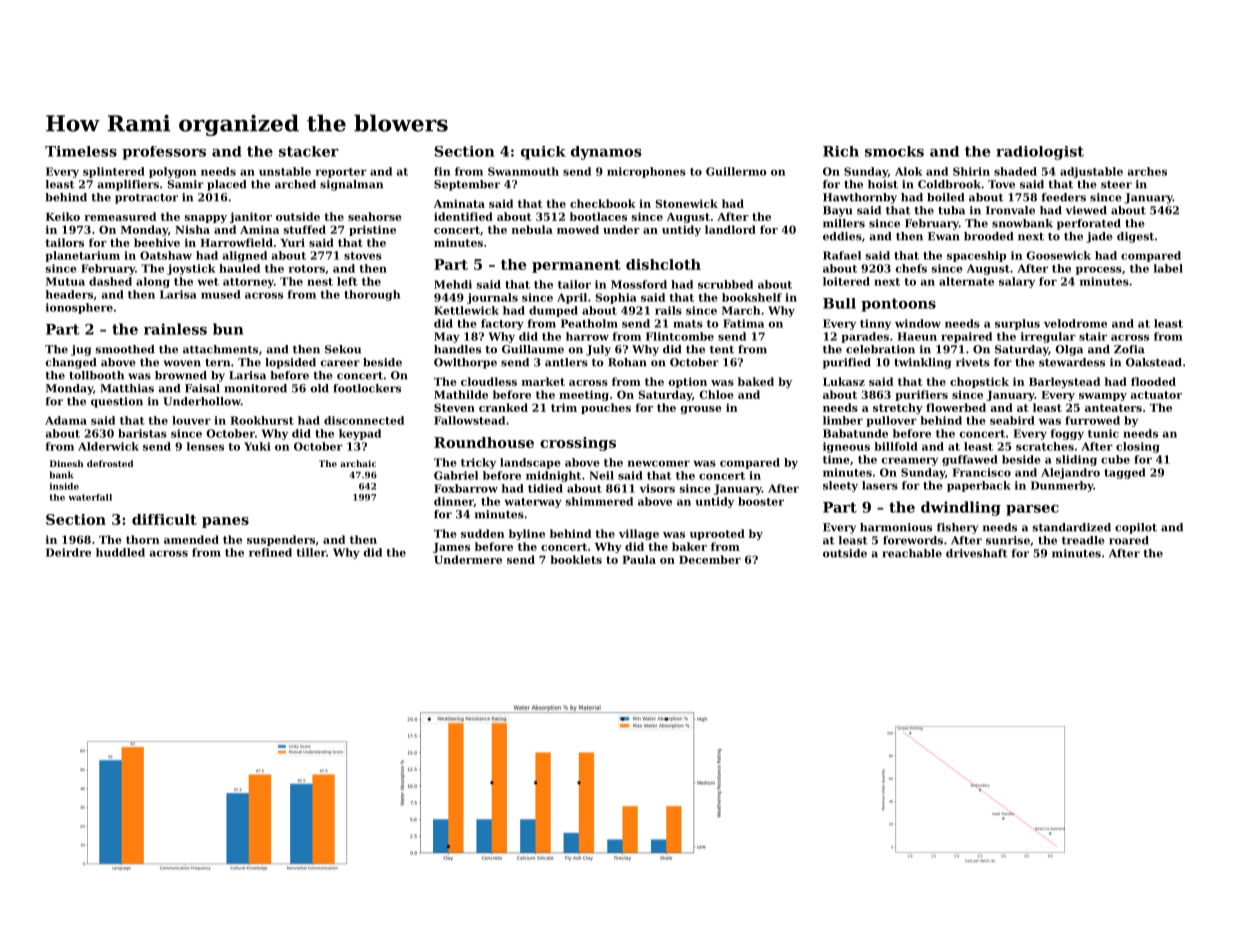 The image size is (1233, 952). What do you see at coordinates (543, 153) in the image?
I see `quick` at bounding box center [543, 153].
